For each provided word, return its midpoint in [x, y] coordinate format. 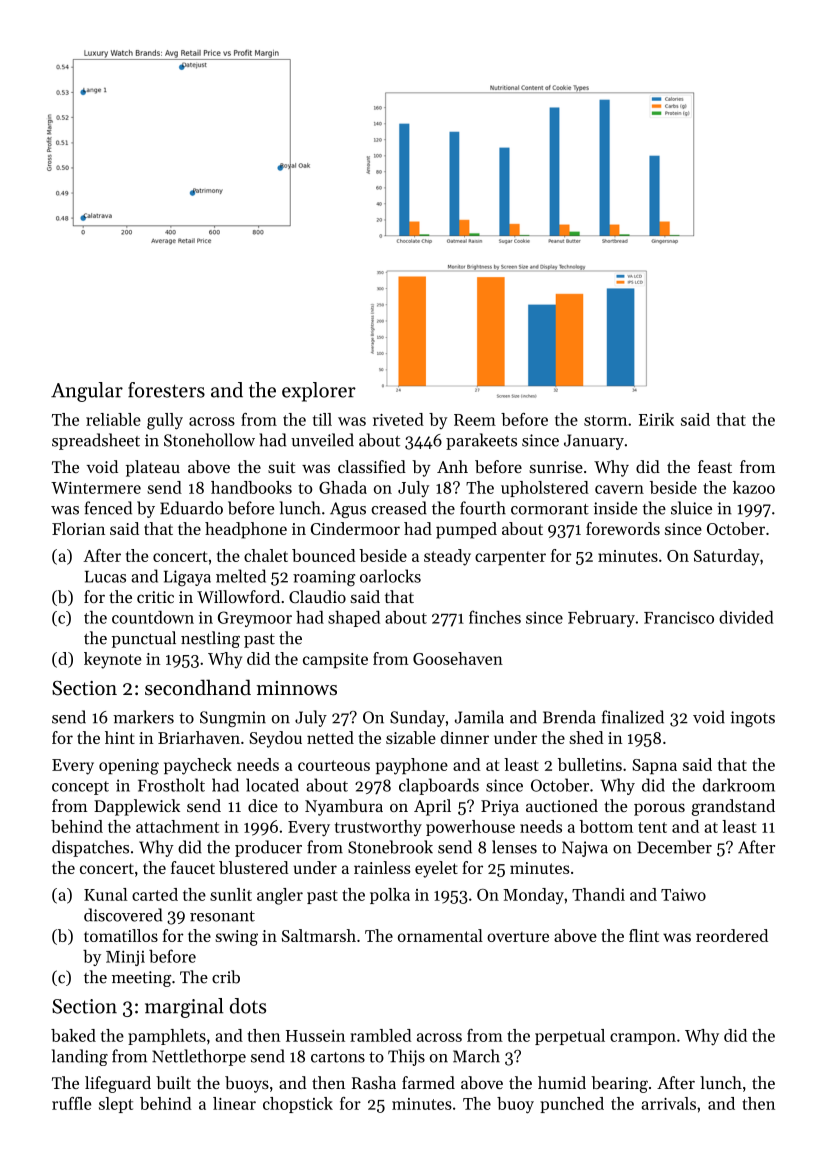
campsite [335, 660]
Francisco [679, 617]
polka [390, 896]
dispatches [90, 848]
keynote [112, 660]
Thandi [598, 894]
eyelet [436, 869]
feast [715, 466]
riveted [398, 419]
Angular [87, 392]
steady [447, 557]
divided [746, 617]
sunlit [231, 894]
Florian [78, 528]
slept [116, 1105]
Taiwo [683, 895]
